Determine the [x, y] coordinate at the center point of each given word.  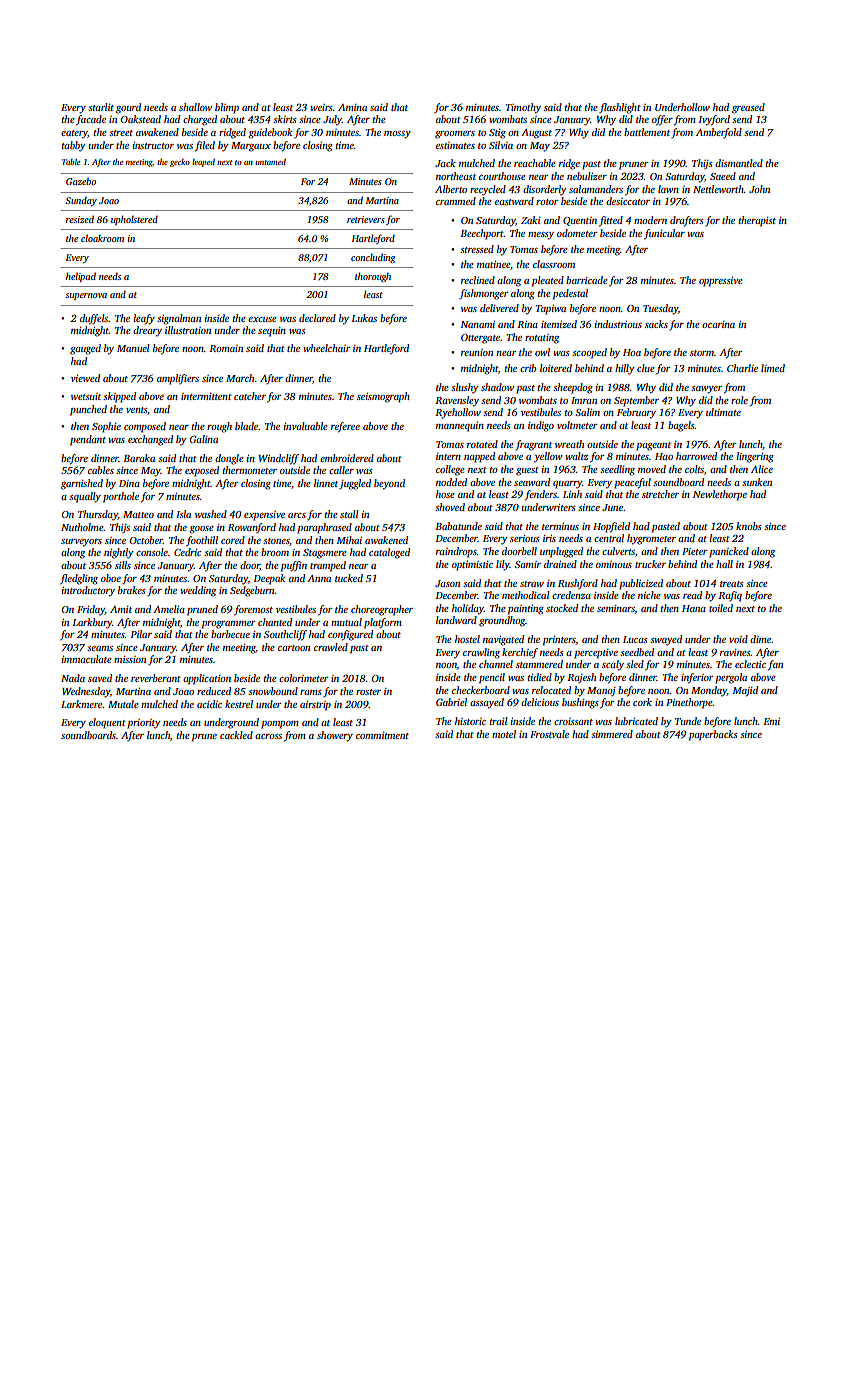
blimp [227, 108]
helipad [81, 277]
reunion [477, 352]
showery [335, 736]
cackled [236, 735]
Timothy [523, 108]
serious [525, 538]
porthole [121, 497]
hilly [625, 369]
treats [732, 584]
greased [748, 108]
